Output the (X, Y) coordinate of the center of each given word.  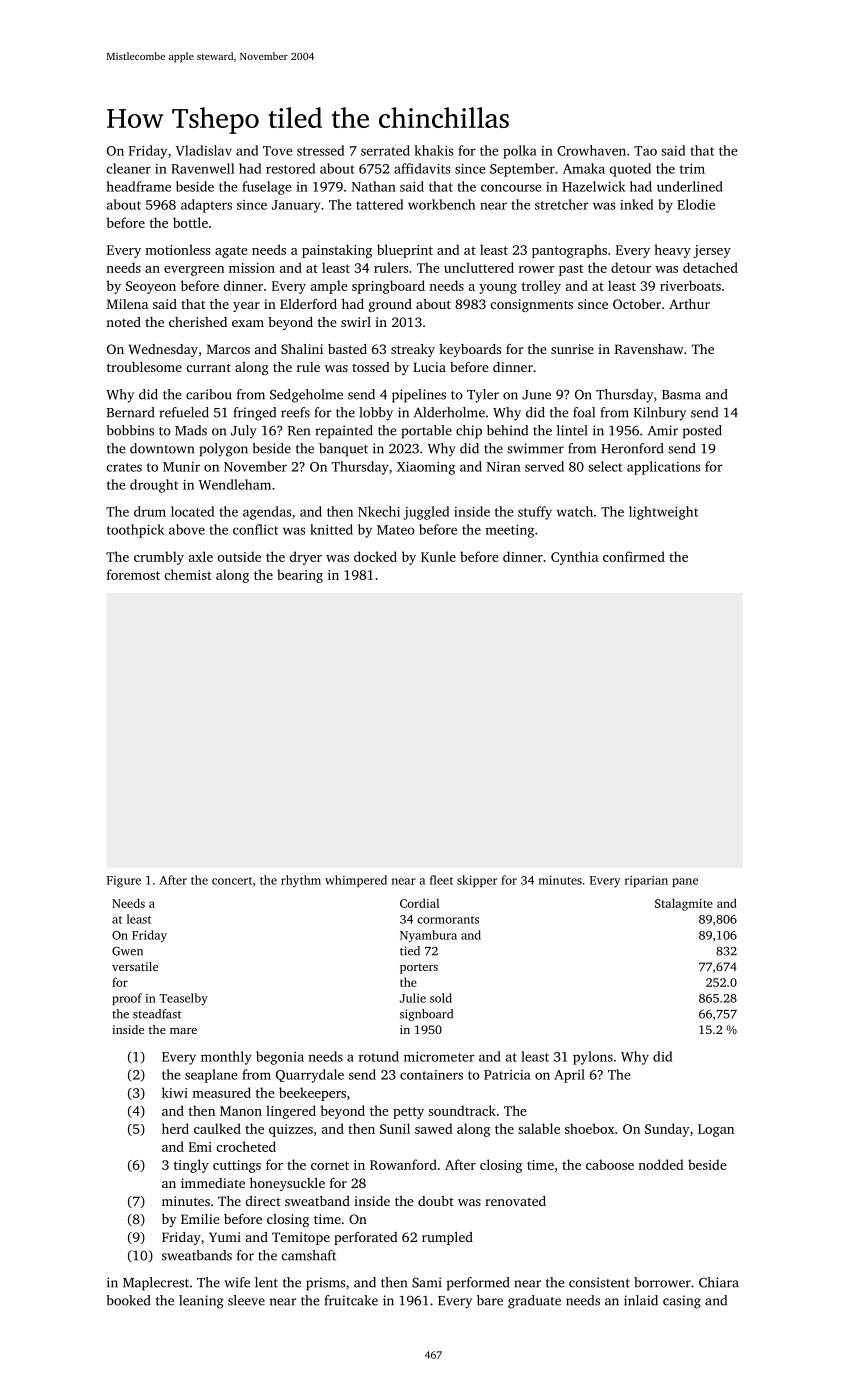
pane (685, 882)
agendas (267, 513)
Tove (278, 151)
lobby (376, 414)
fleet (441, 880)
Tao (645, 151)
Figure (124, 882)
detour (631, 267)
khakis (434, 150)
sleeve (246, 1300)
